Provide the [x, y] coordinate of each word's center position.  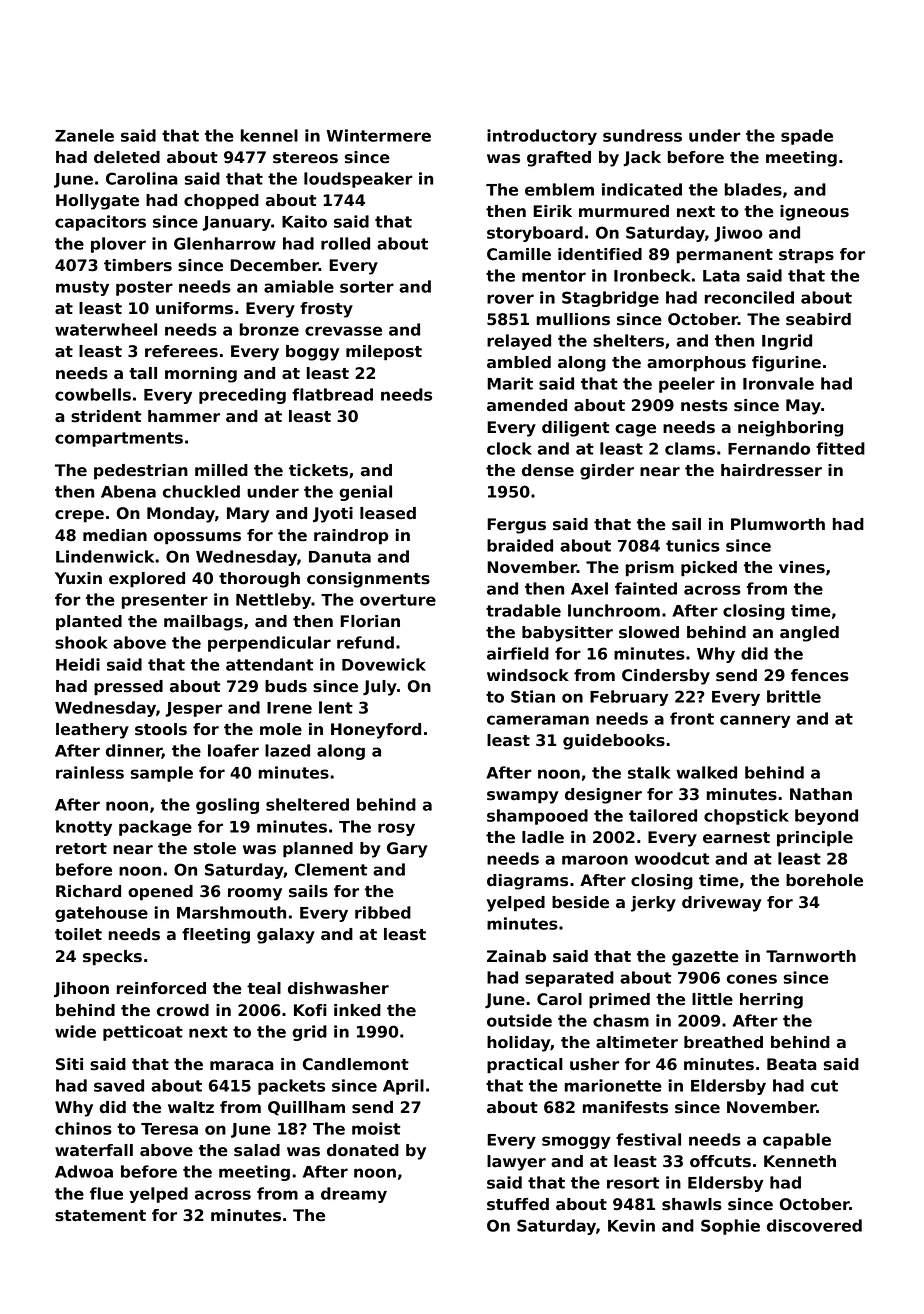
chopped [221, 202]
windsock [528, 675]
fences [820, 675]
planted [89, 623]
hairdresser [771, 470]
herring [771, 1001]
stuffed [518, 1204]
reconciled [749, 297]
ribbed [383, 912]
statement [100, 1216]
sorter [367, 287]
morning [201, 375]
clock [509, 448]
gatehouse [101, 914]
